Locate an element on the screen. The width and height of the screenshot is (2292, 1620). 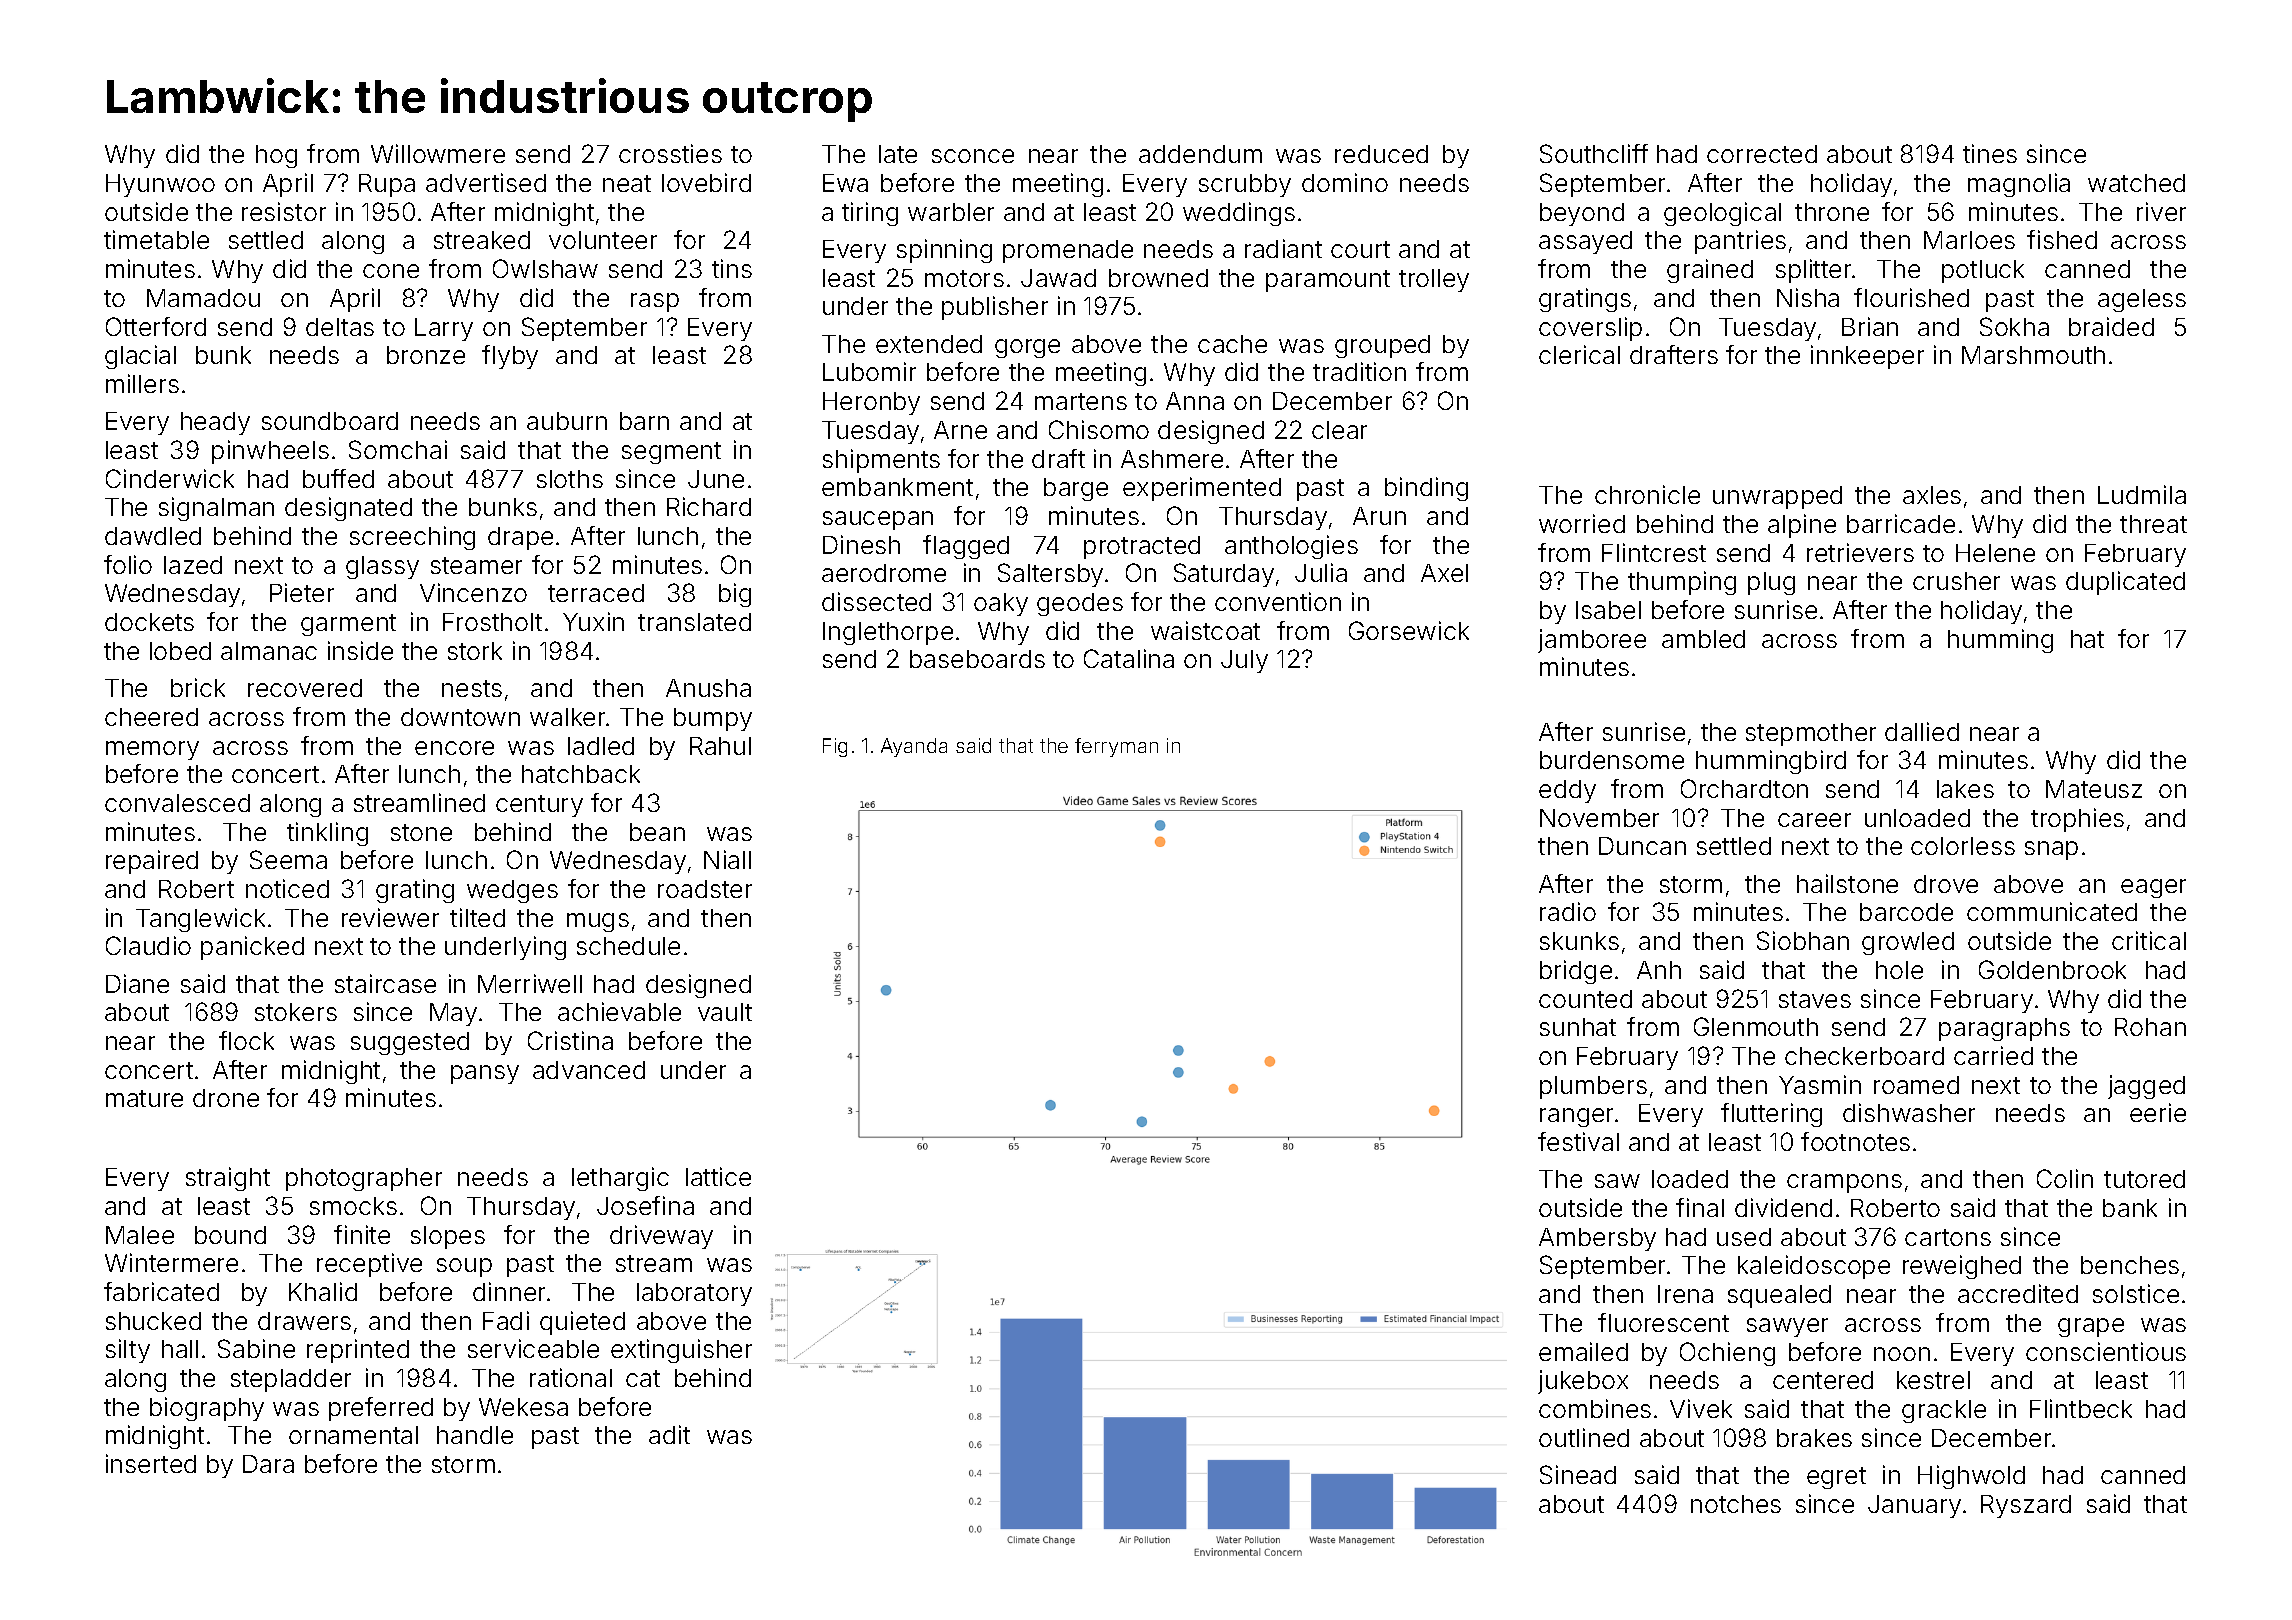
Hyunwoo is located at coordinates (160, 185).
